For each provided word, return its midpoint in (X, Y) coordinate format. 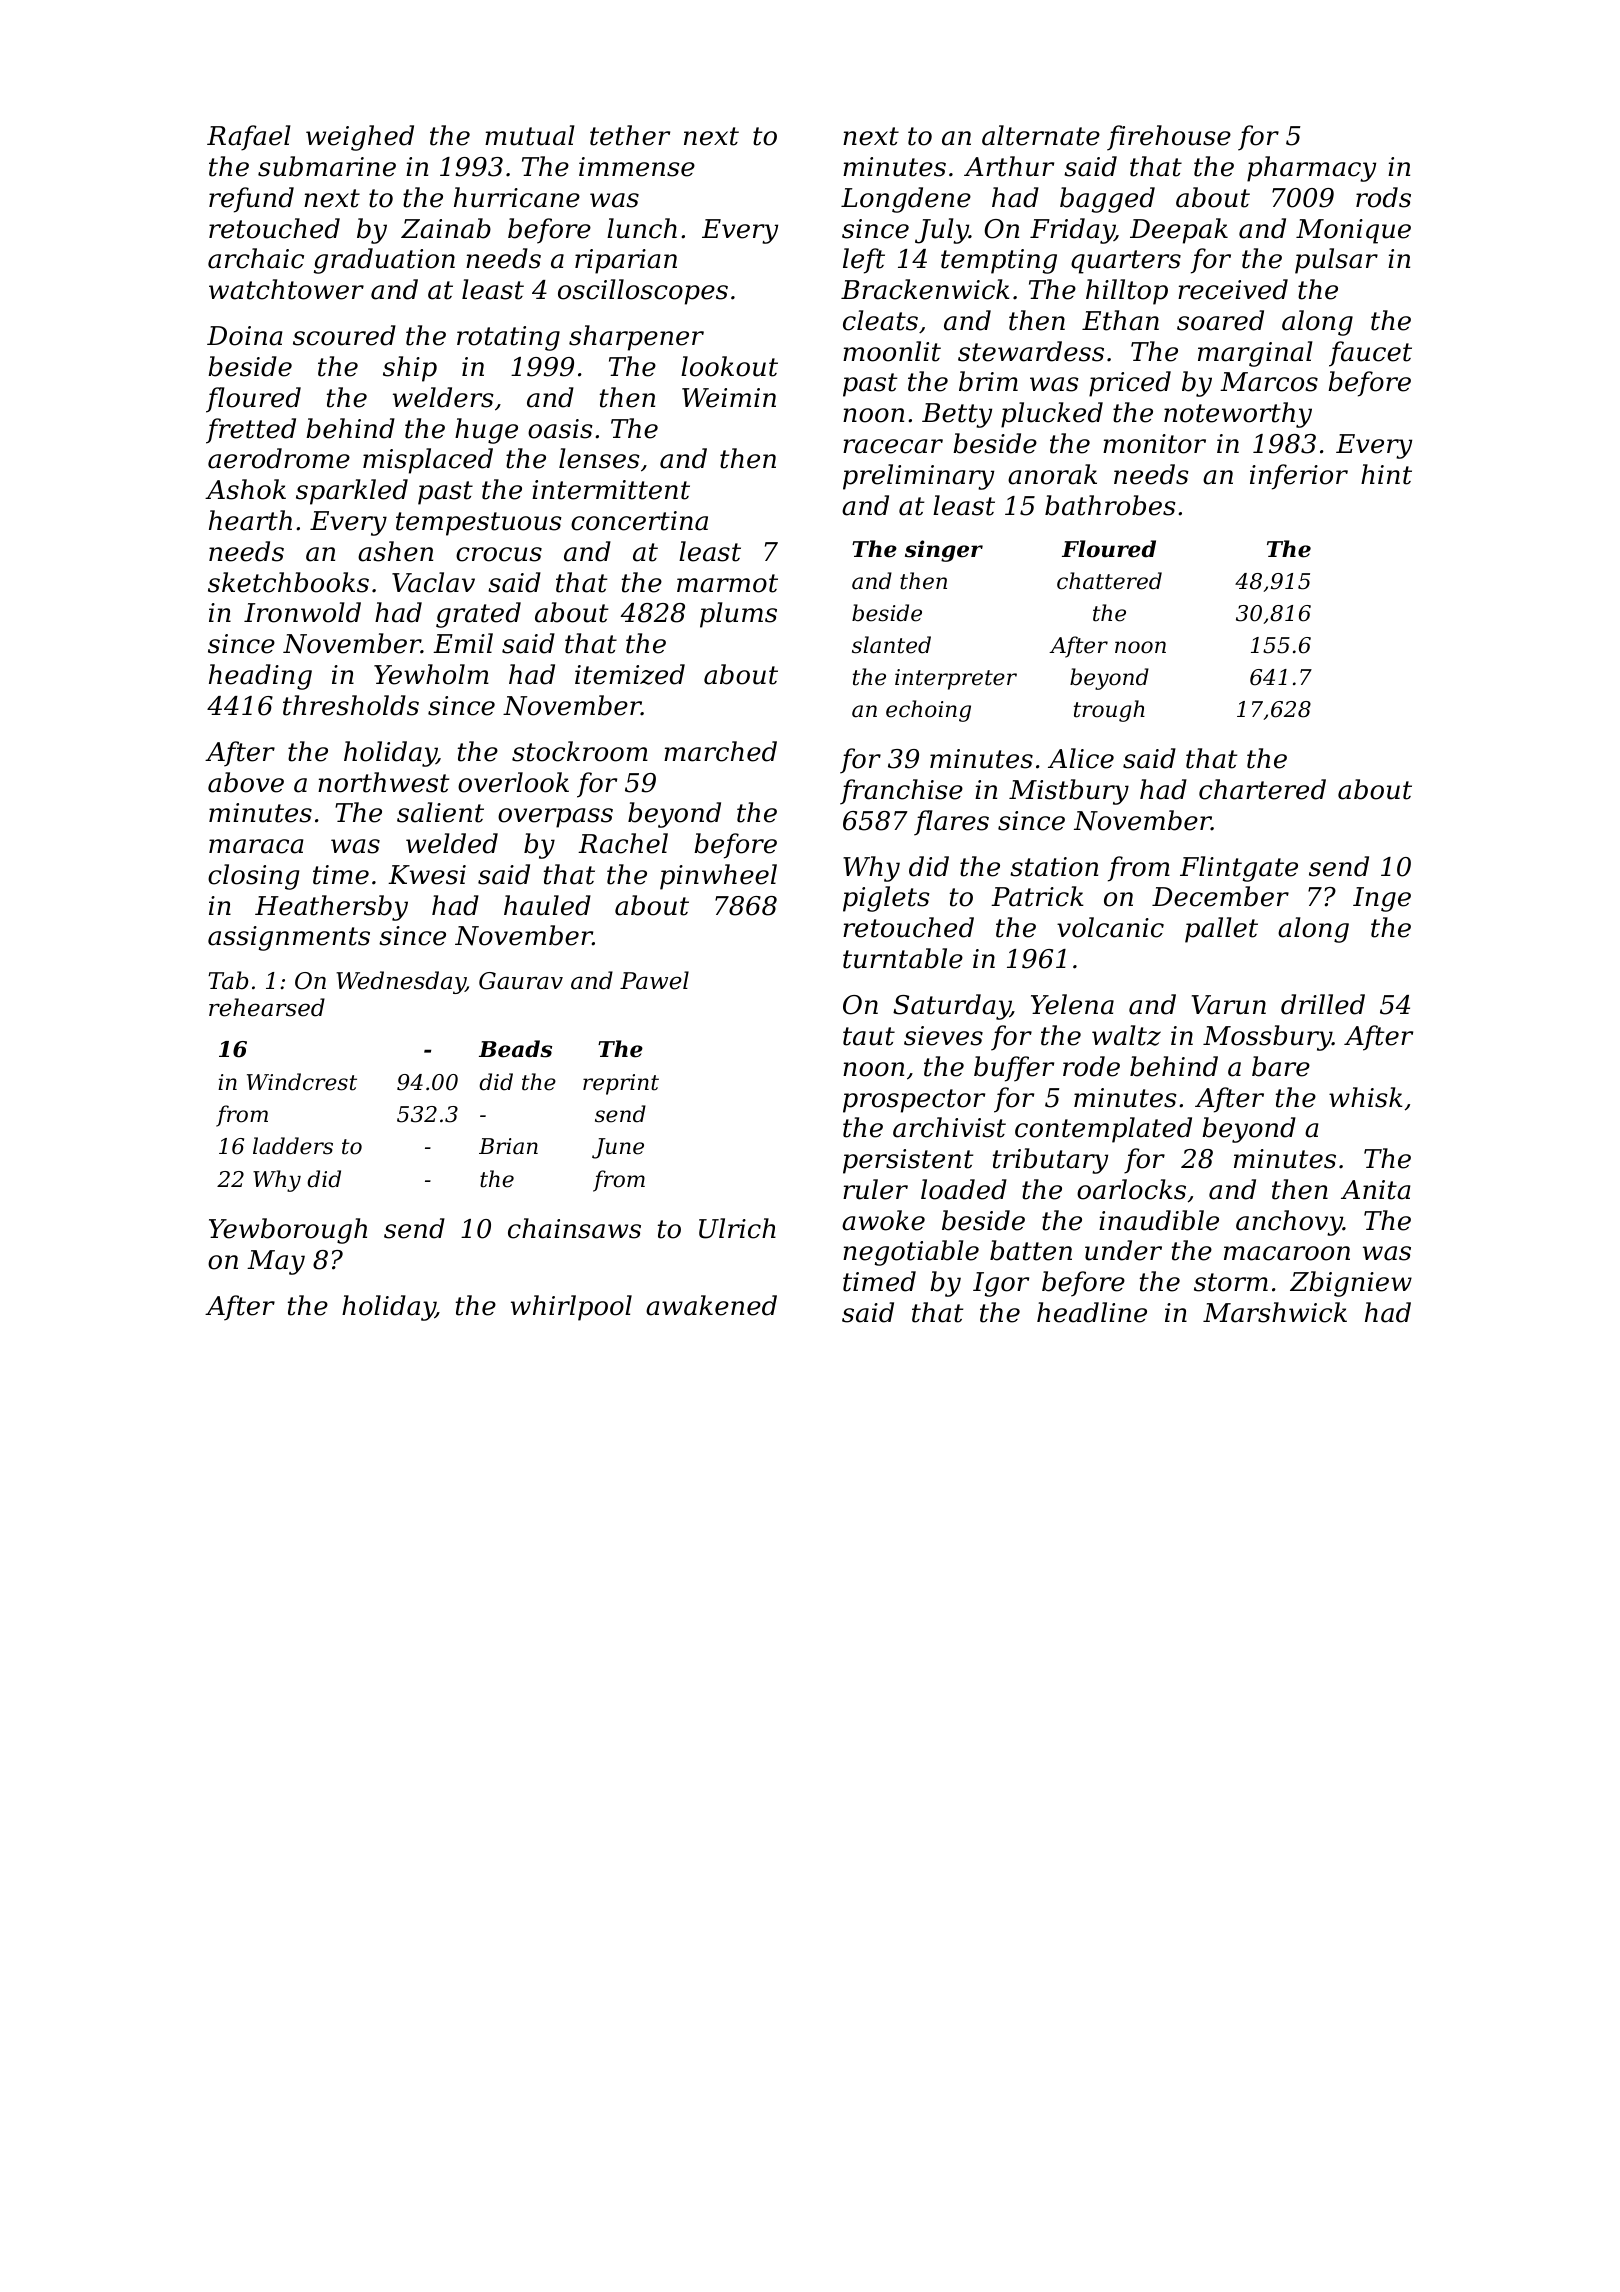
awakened (711, 1305)
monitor (1154, 444)
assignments (289, 938)
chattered (1109, 581)
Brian (508, 1146)
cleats (880, 320)
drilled (1323, 1004)
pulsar (1336, 261)
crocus (499, 554)
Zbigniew (1351, 1284)
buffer (1014, 1069)
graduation (384, 261)
